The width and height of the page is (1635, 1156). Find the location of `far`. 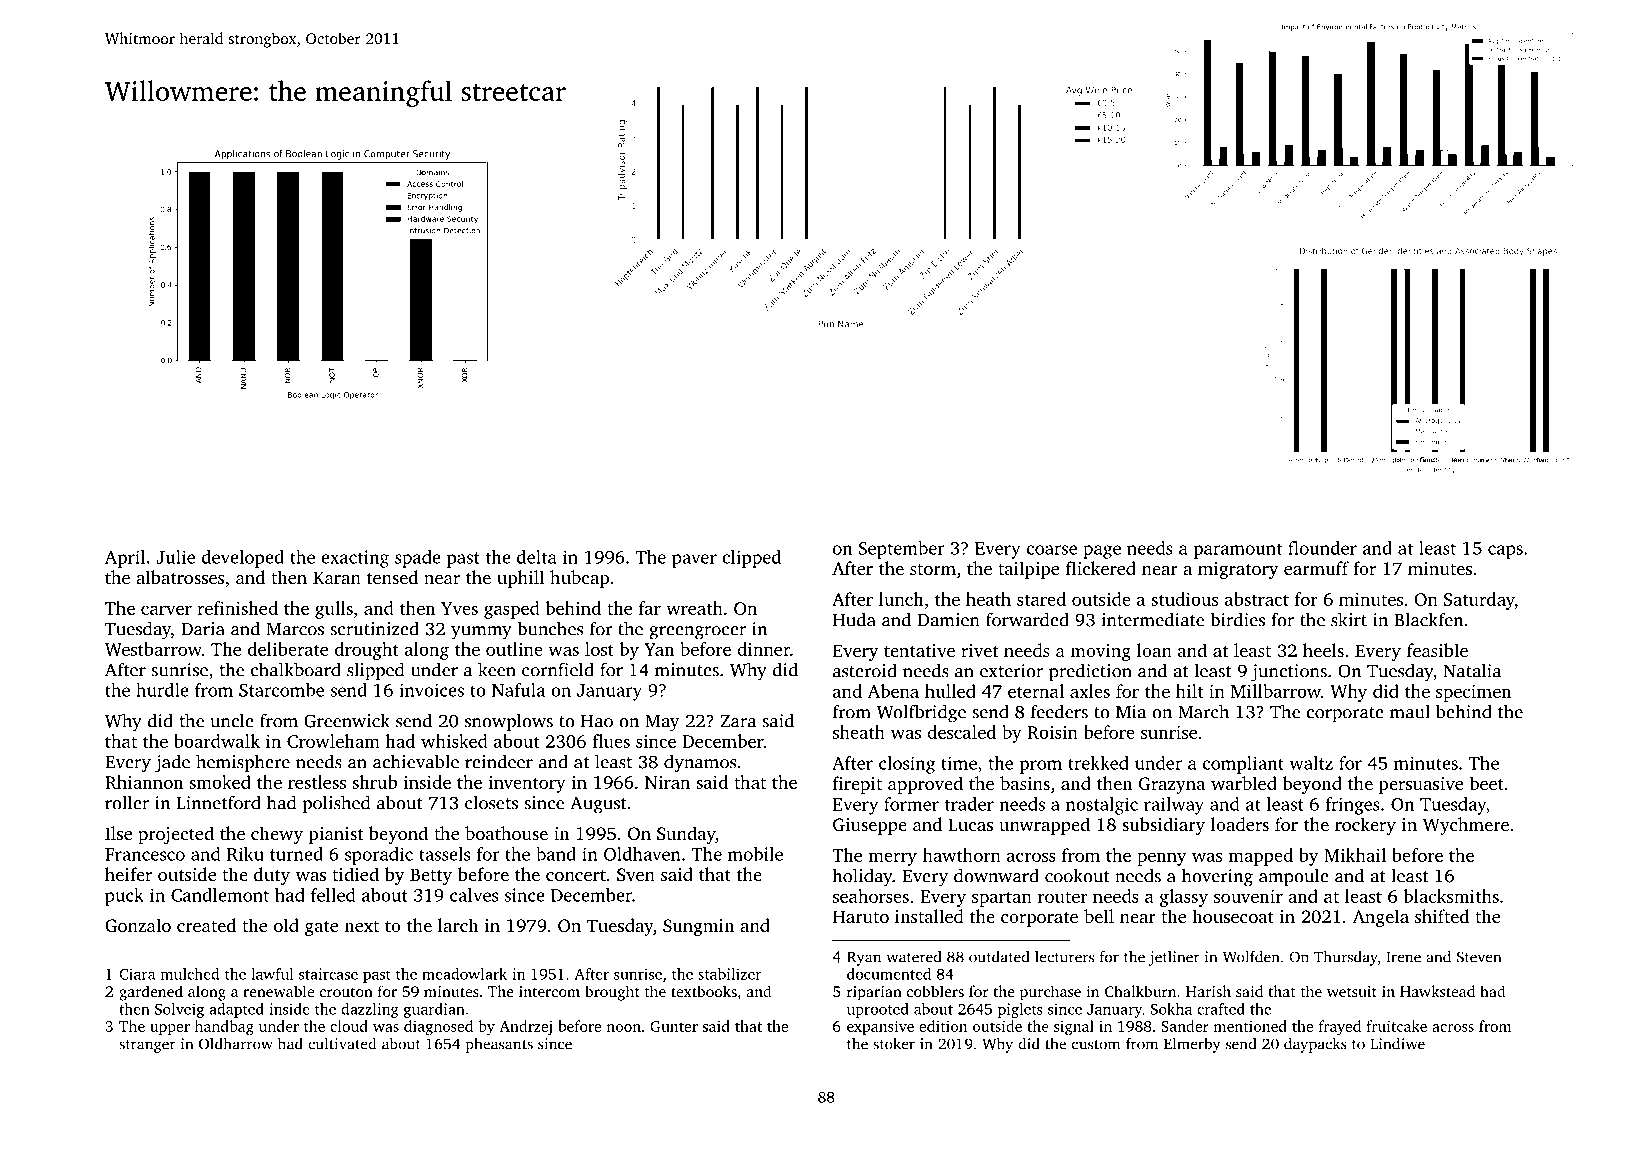

far is located at coordinates (650, 608).
